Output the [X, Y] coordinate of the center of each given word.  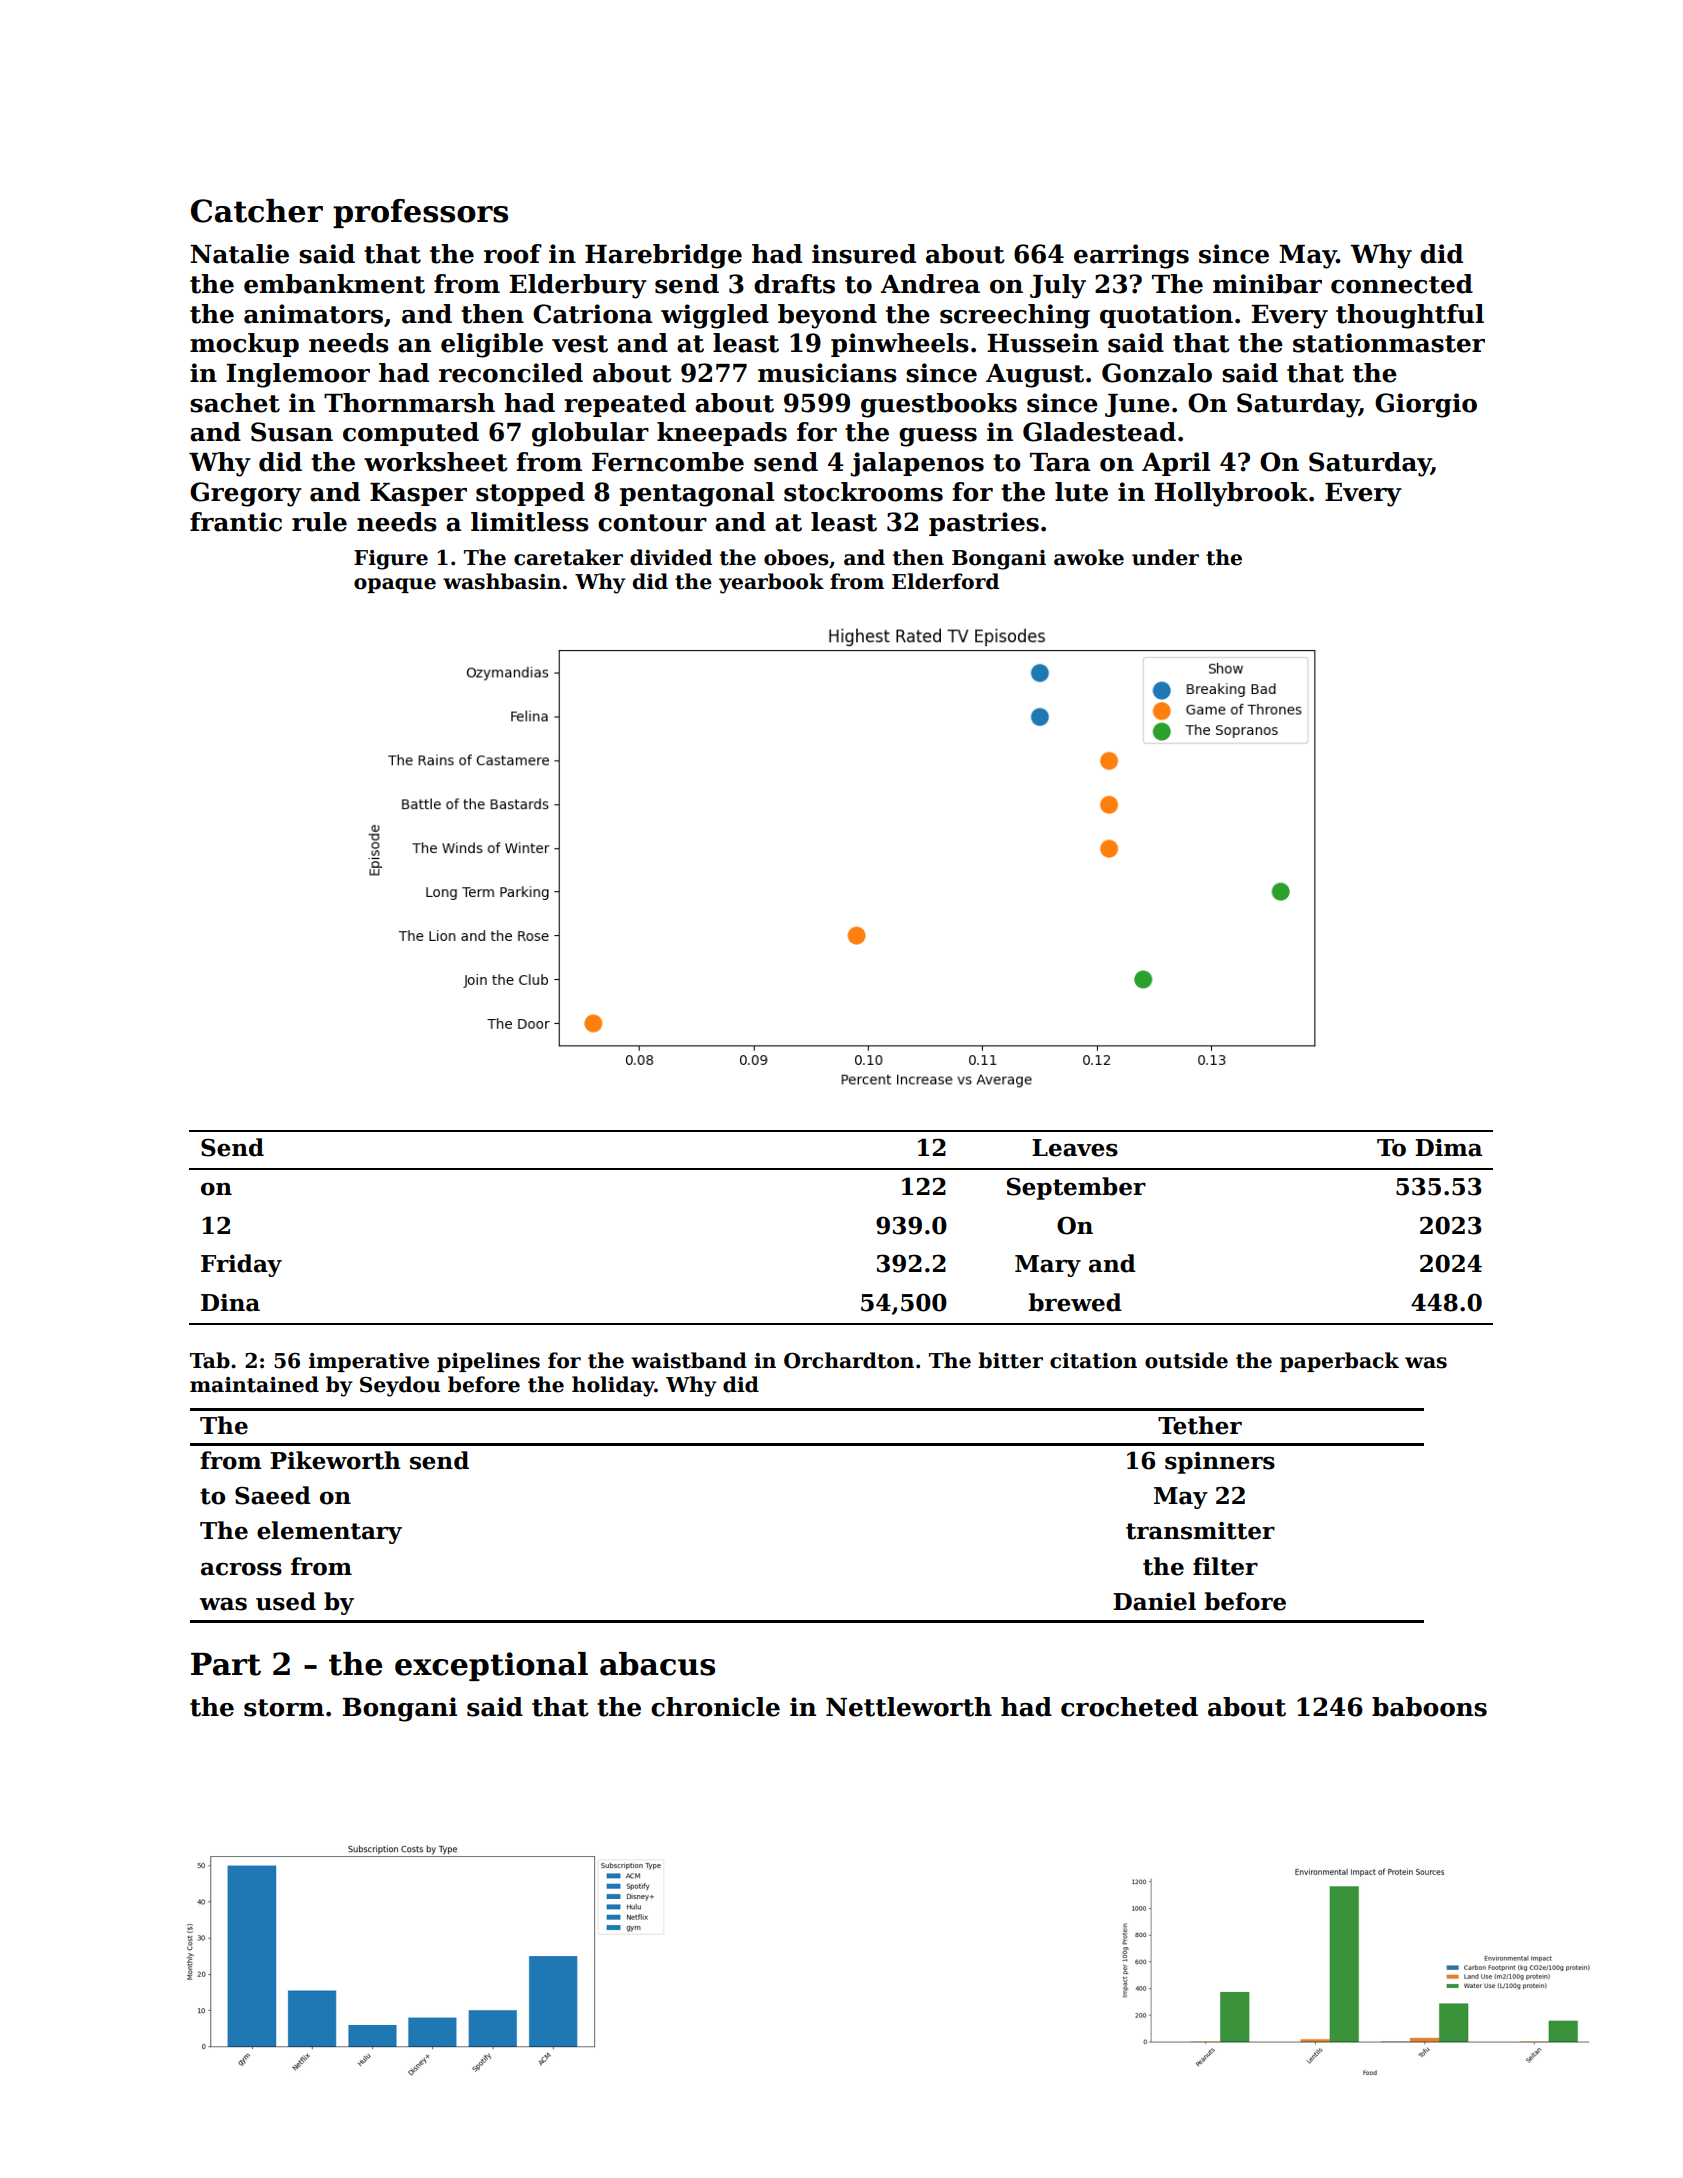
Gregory [246, 494]
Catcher [257, 211]
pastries [984, 524]
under [1165, 557]
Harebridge [663, 256]
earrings [1131, 256]
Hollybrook [1231, 494]
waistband [689, 1360]
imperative [369, 1362]
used [286, 1601]
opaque [395, 585]
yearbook [771, 583]
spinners [1220, 1463]
